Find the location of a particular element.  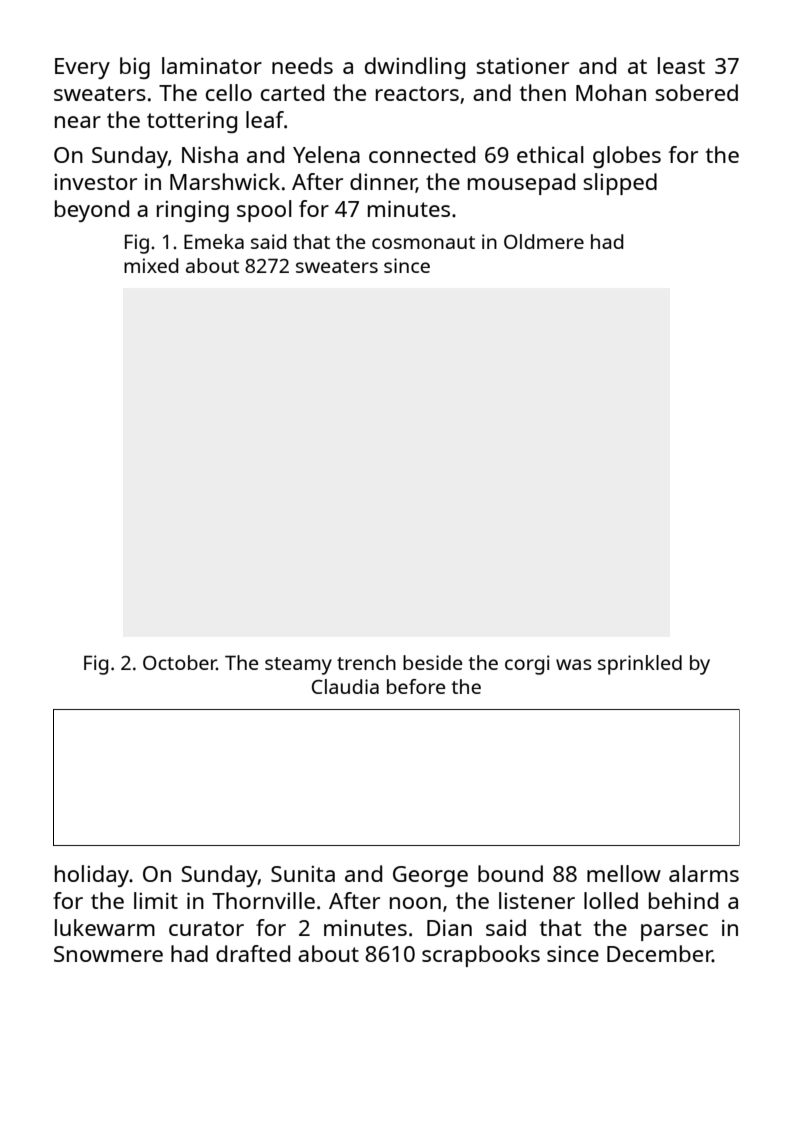

corgi is located at coordinates (527, 665).
